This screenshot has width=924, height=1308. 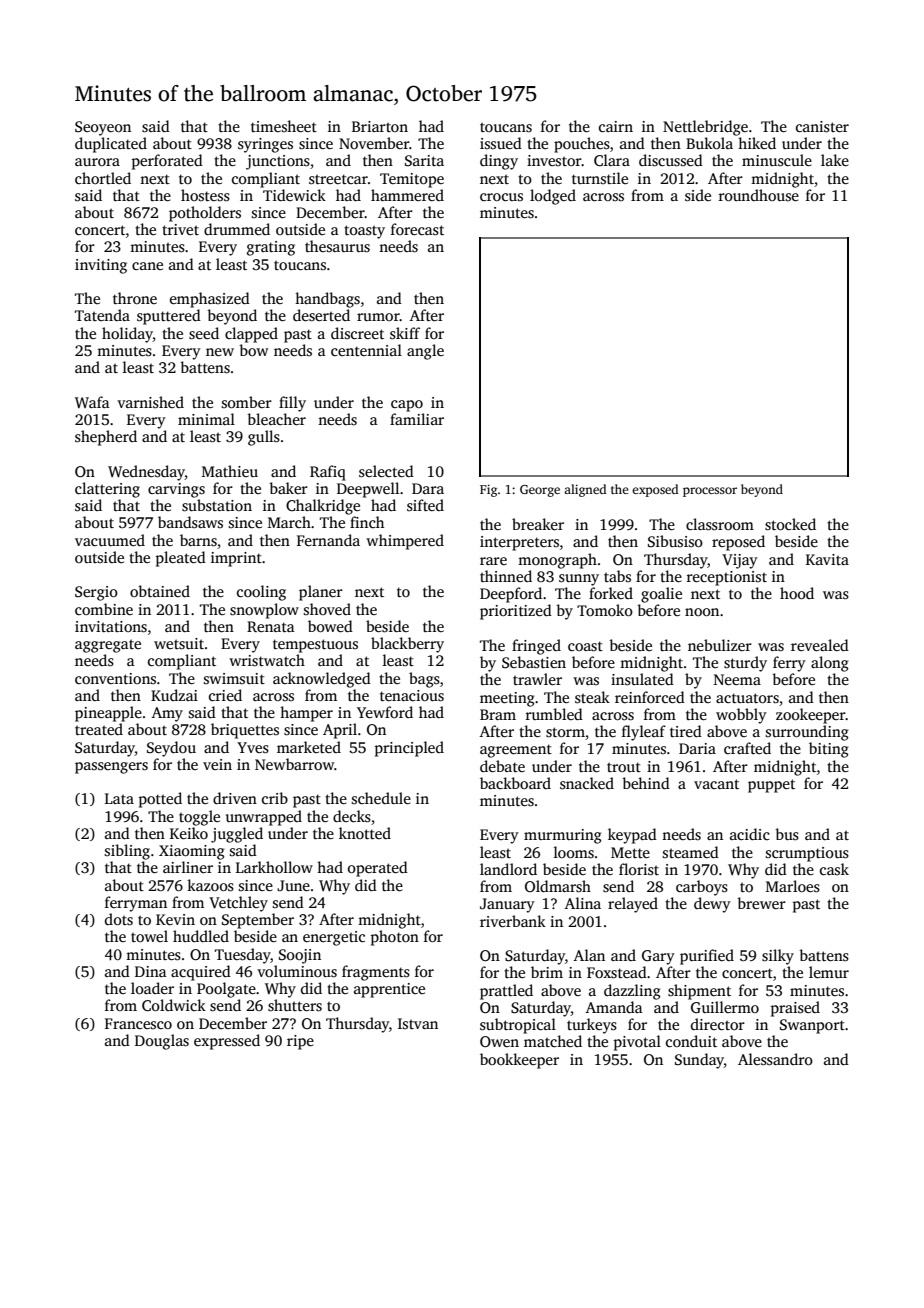 I want to click on carboys, so click(x=702, y=888).
